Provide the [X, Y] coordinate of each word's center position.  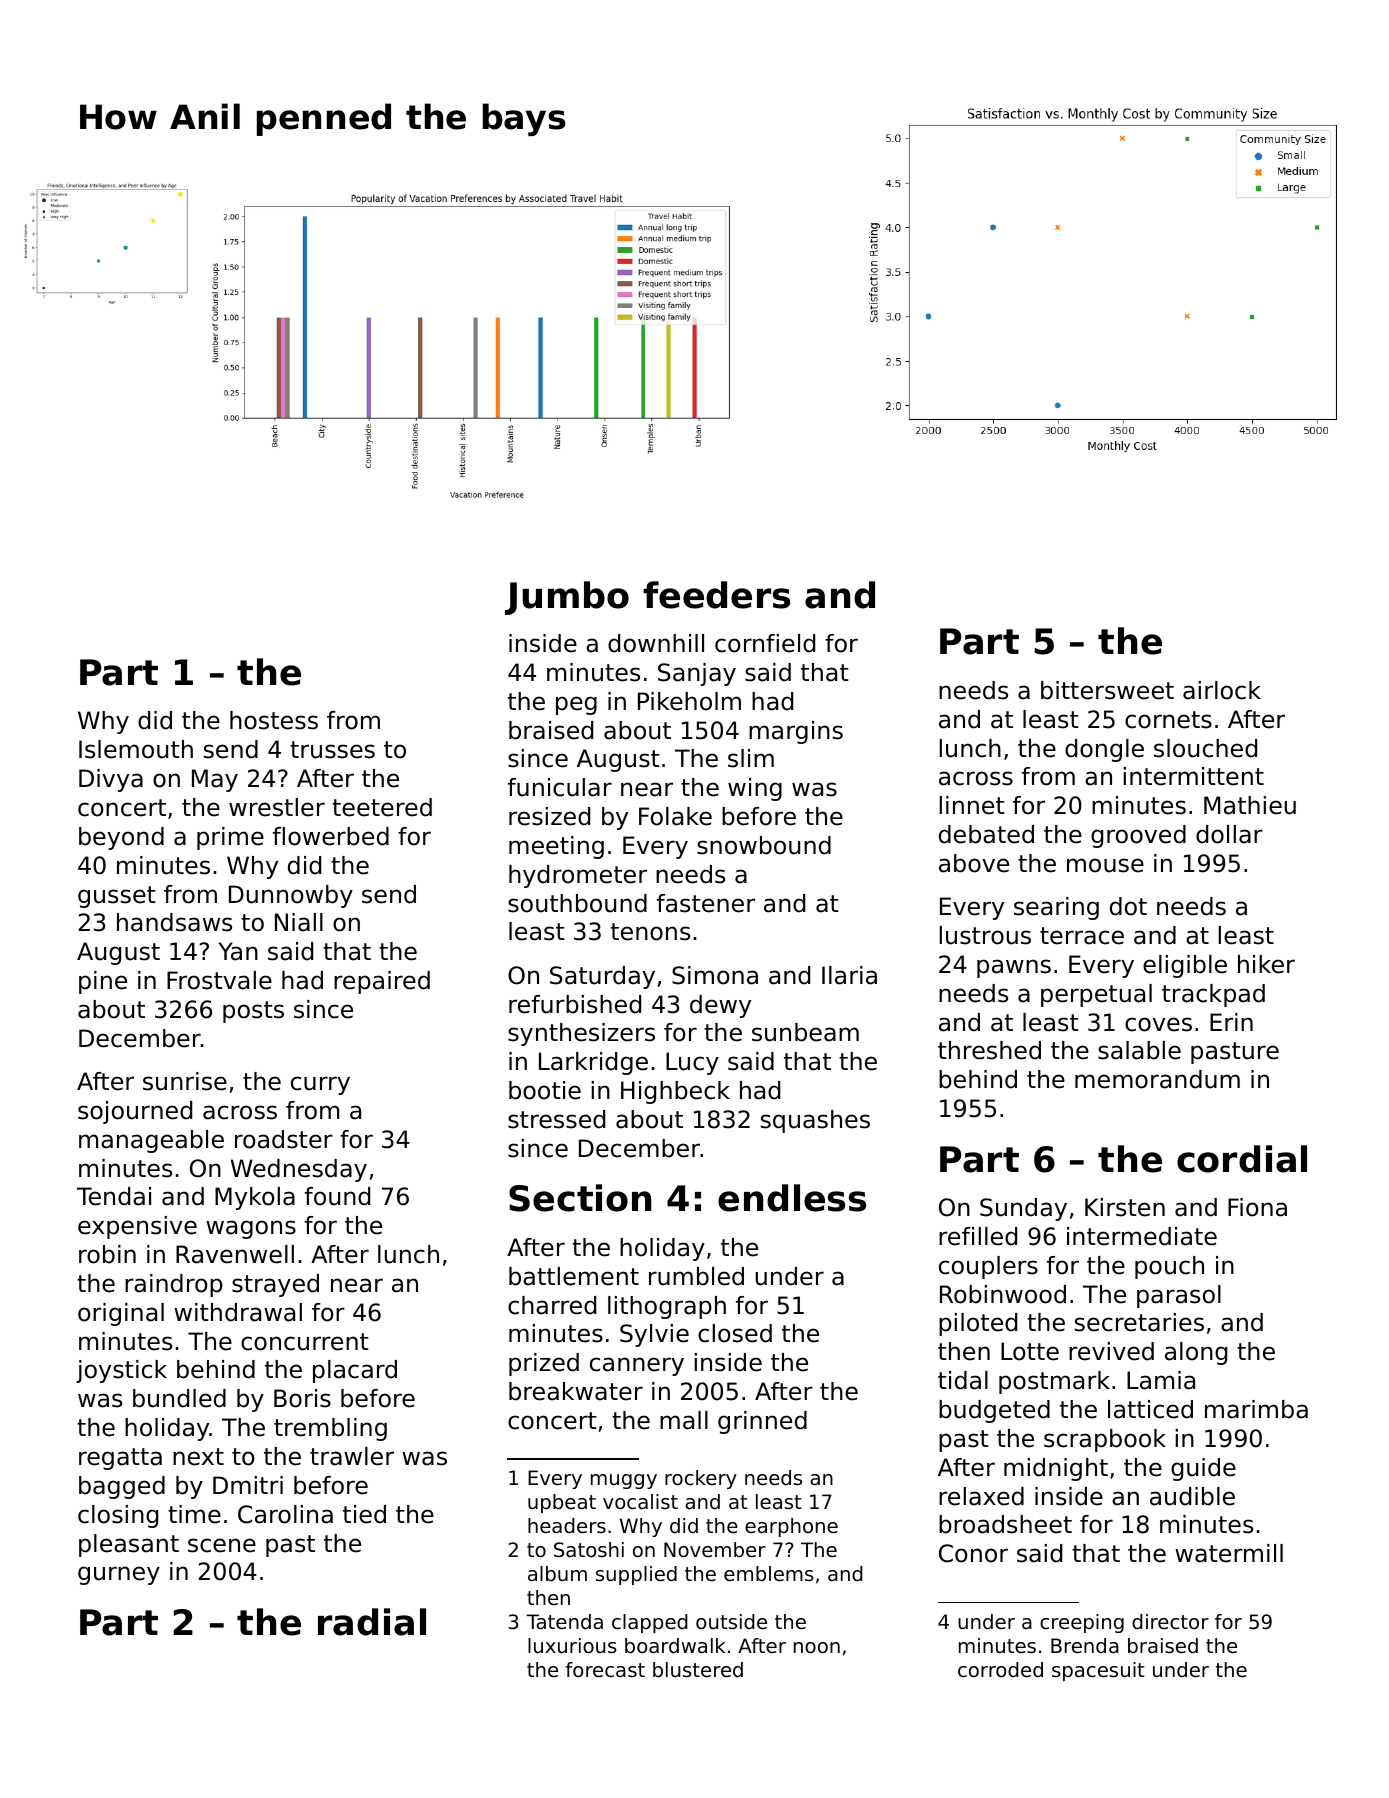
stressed [556, 1119]
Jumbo [567, 598]
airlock [1222, 690]
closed [735, 1333]
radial [372, 1622]
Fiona [1257, 1207]
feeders [716, 595]
